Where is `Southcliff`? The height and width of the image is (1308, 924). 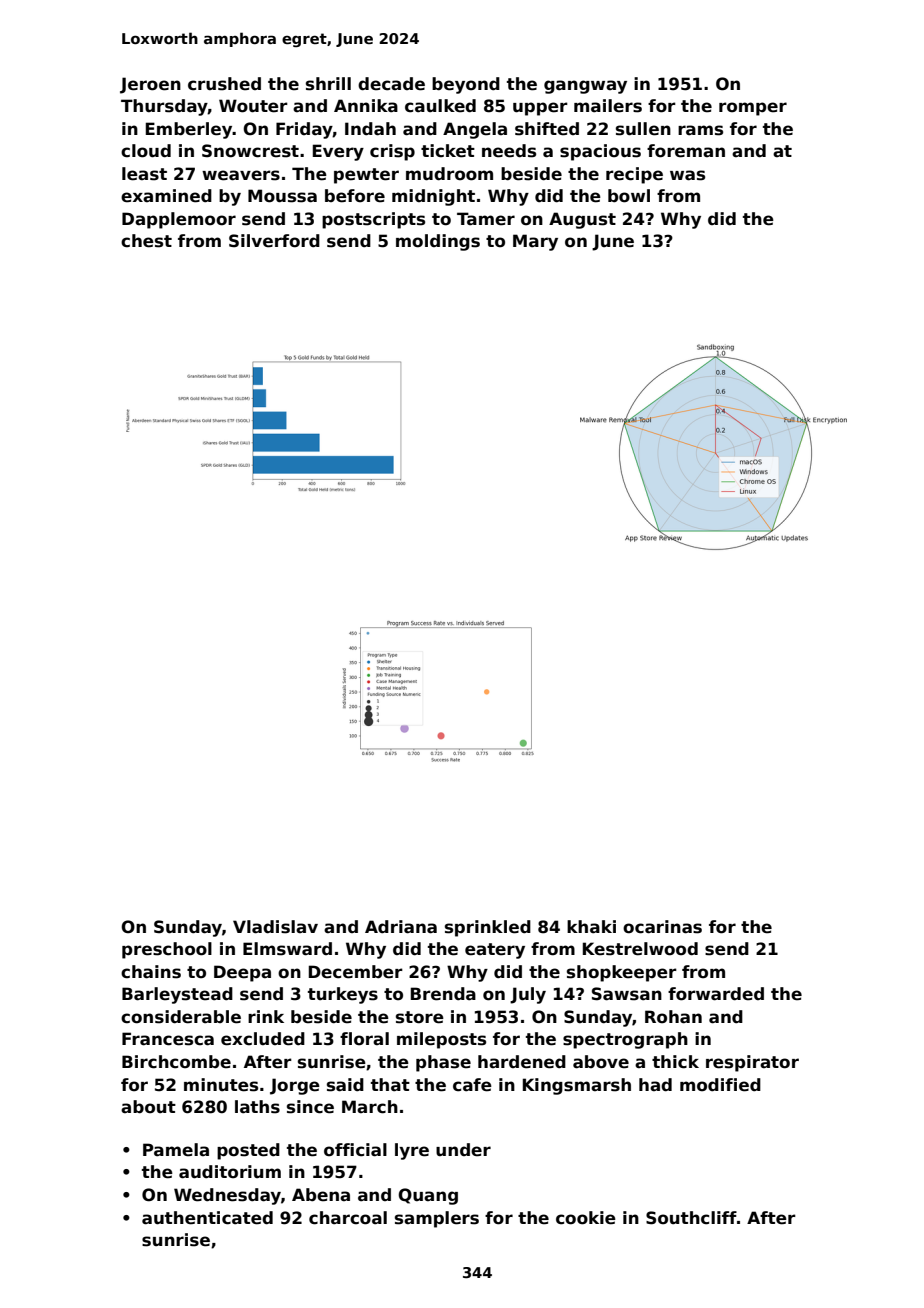
Southcliff is located at coordinates (691, 1218).
